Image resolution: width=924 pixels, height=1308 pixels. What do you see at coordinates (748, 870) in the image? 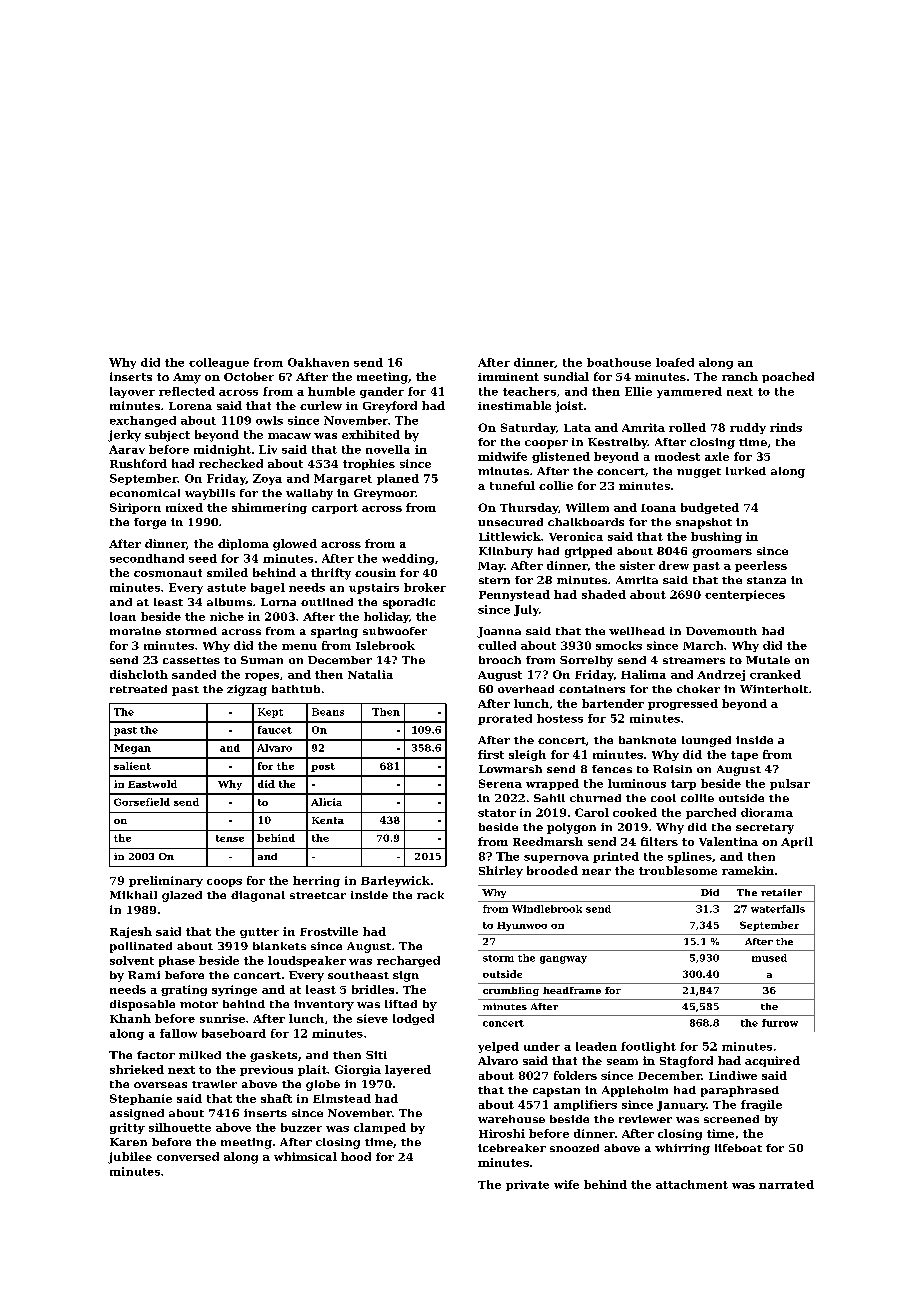
I see `ramekin` at bounding box center [748, 870].
